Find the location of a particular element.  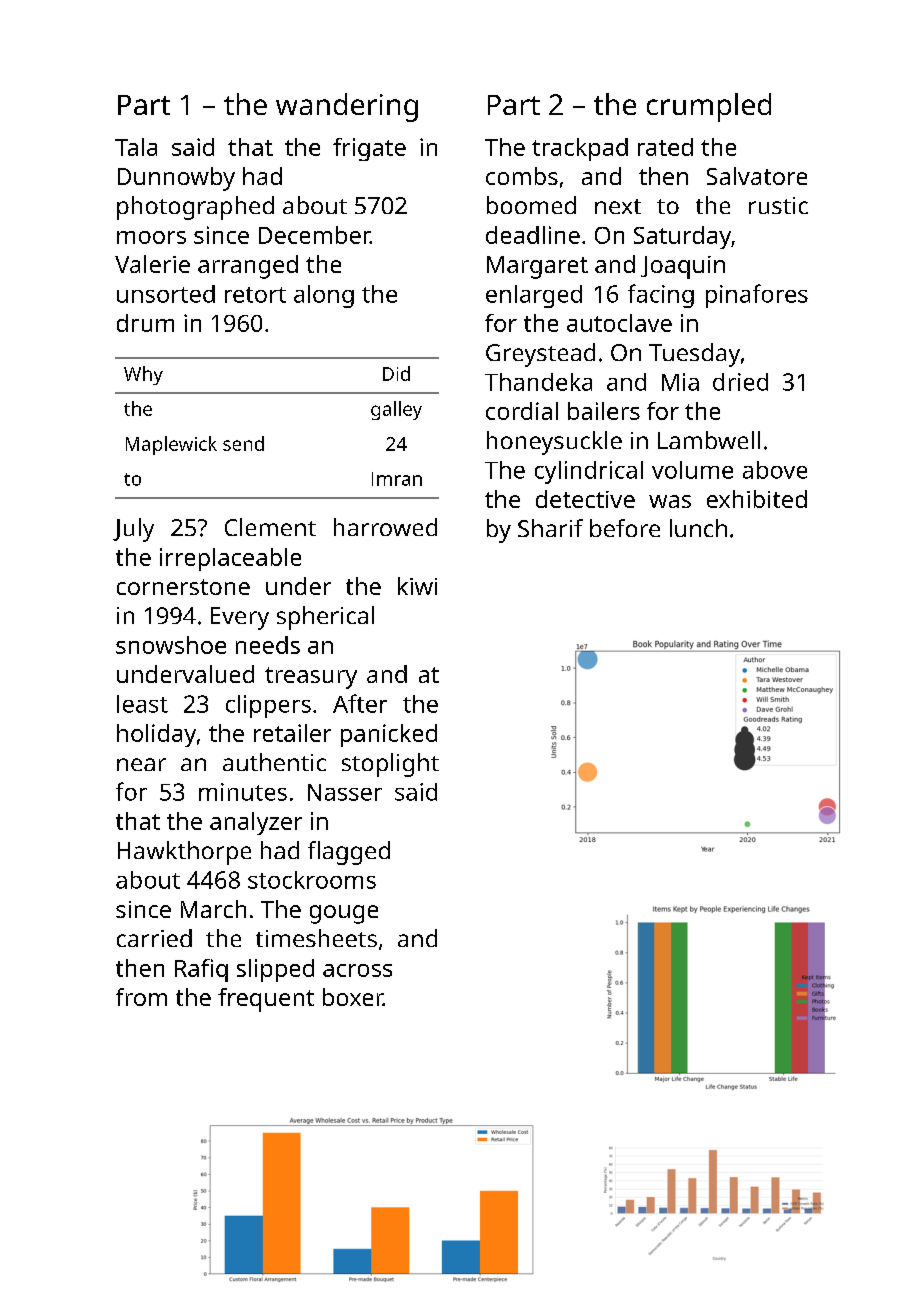

panicked is located at coordinates (389, 735).
